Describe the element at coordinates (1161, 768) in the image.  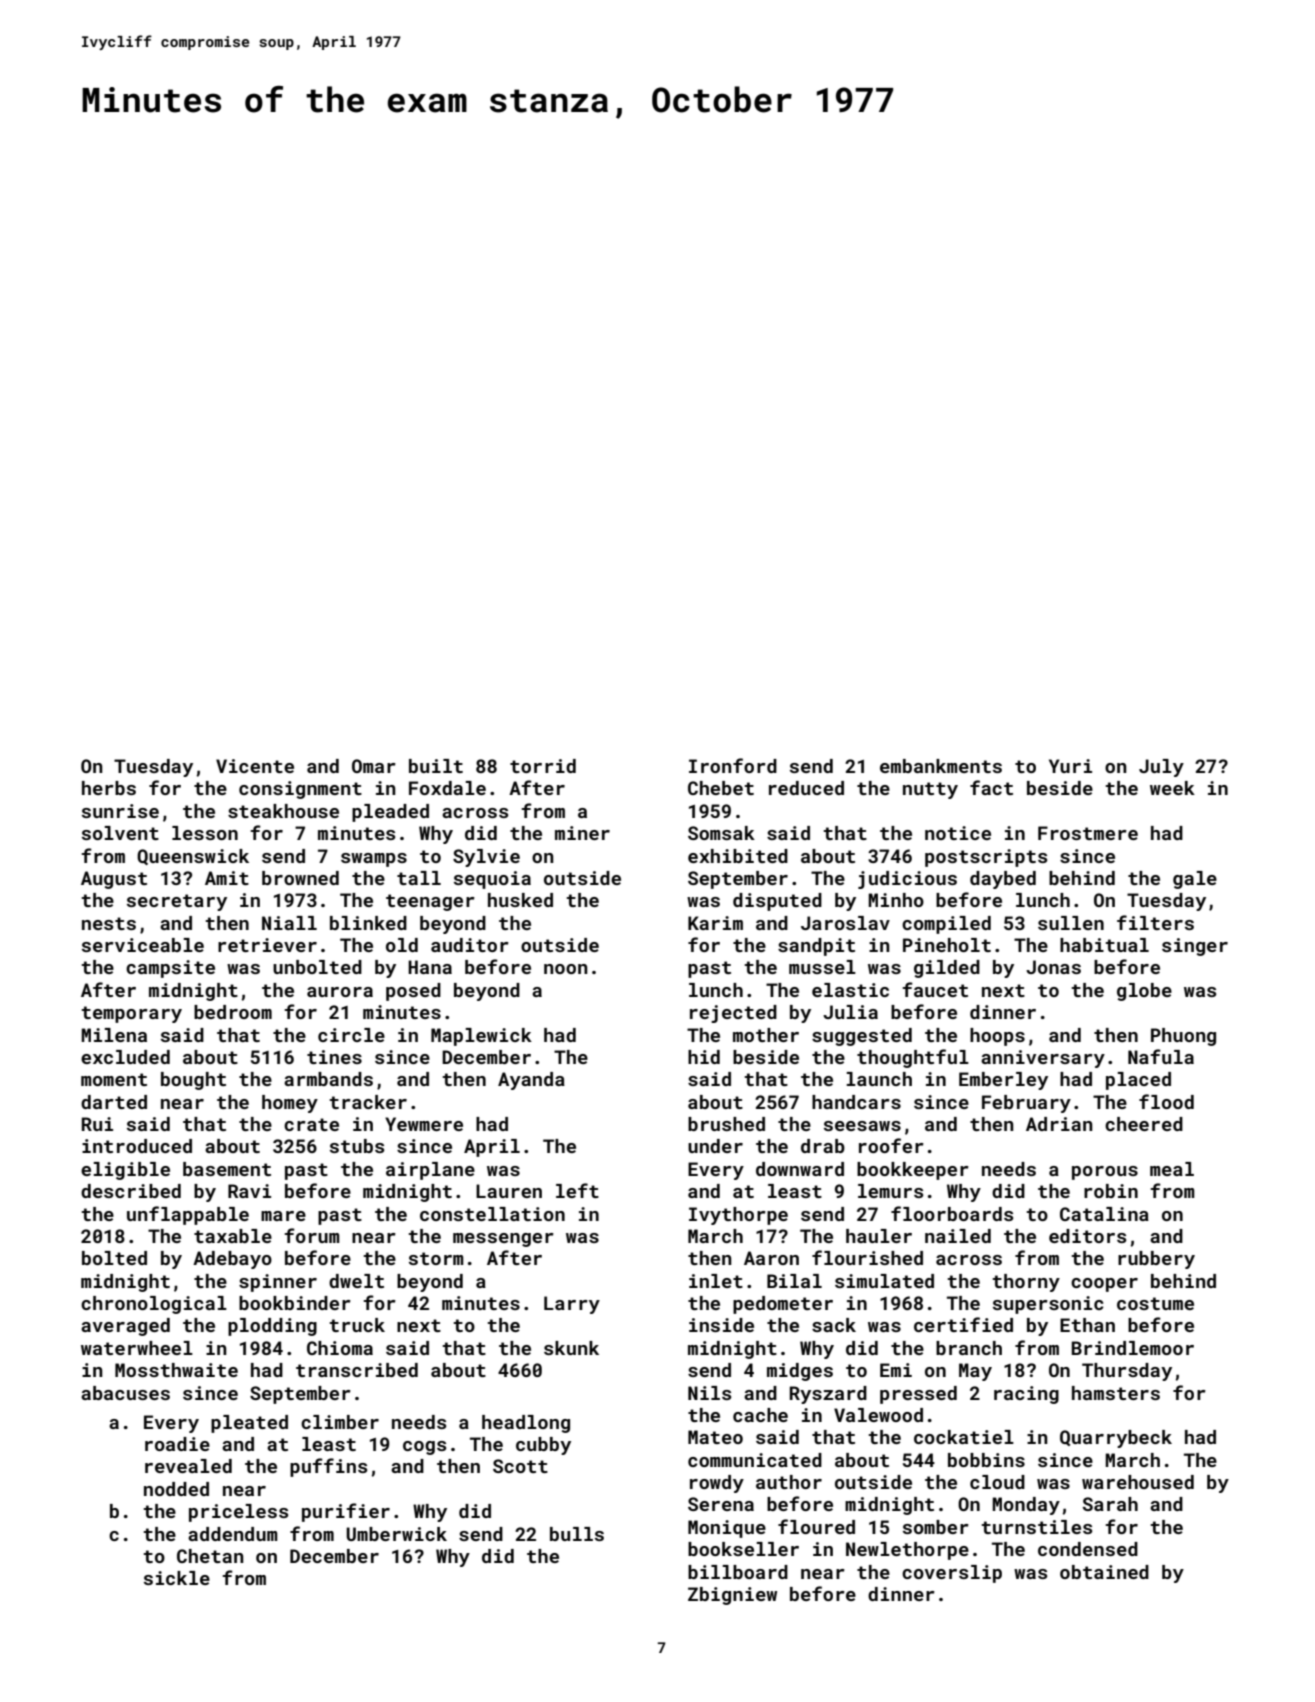
I see `July` at that location.
